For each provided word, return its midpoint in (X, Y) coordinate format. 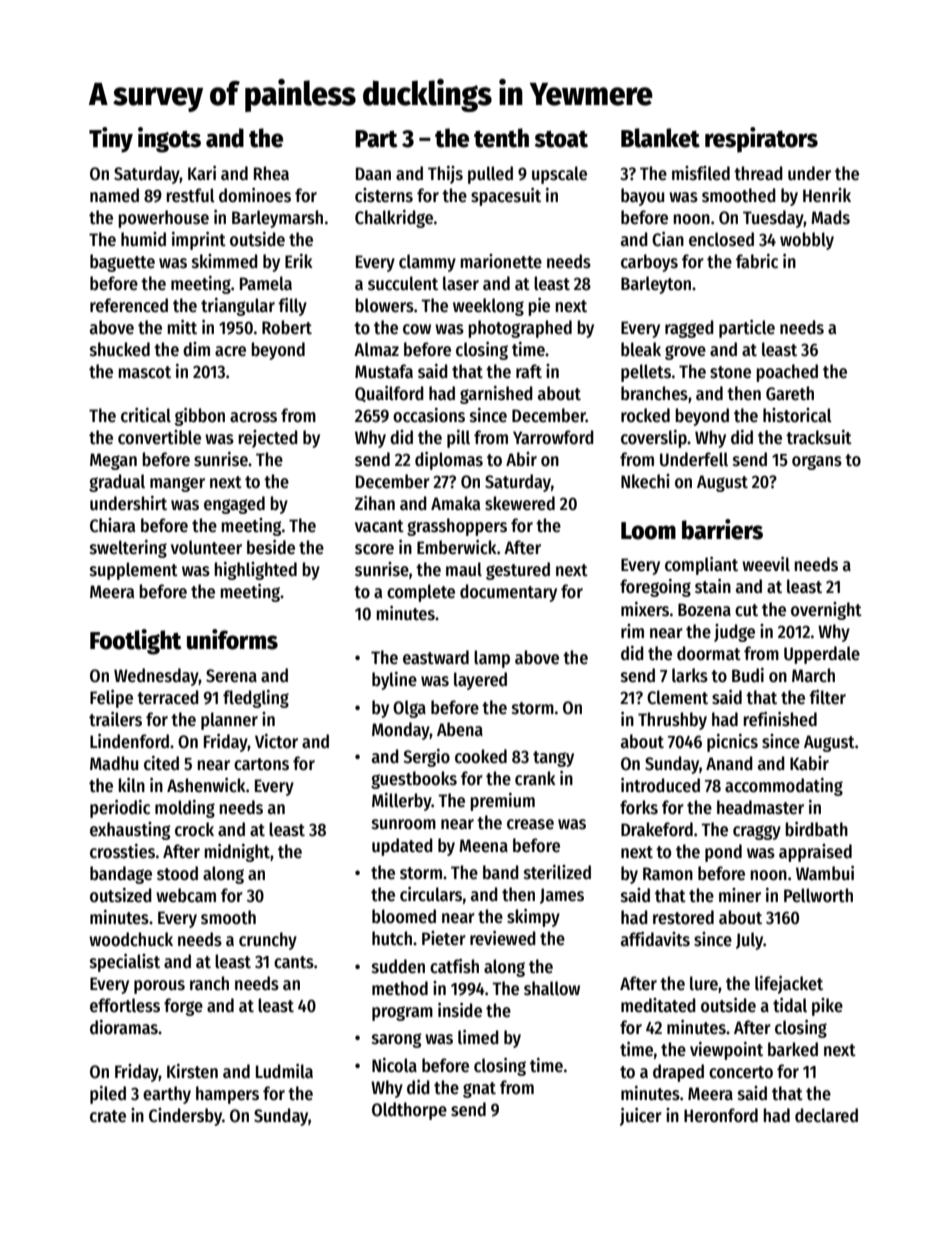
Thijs (445, 175)
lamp (492, 659)
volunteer (206, 547)
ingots (169, 140)
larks (690, 675)
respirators (761, 140)
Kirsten (192, 1071)
